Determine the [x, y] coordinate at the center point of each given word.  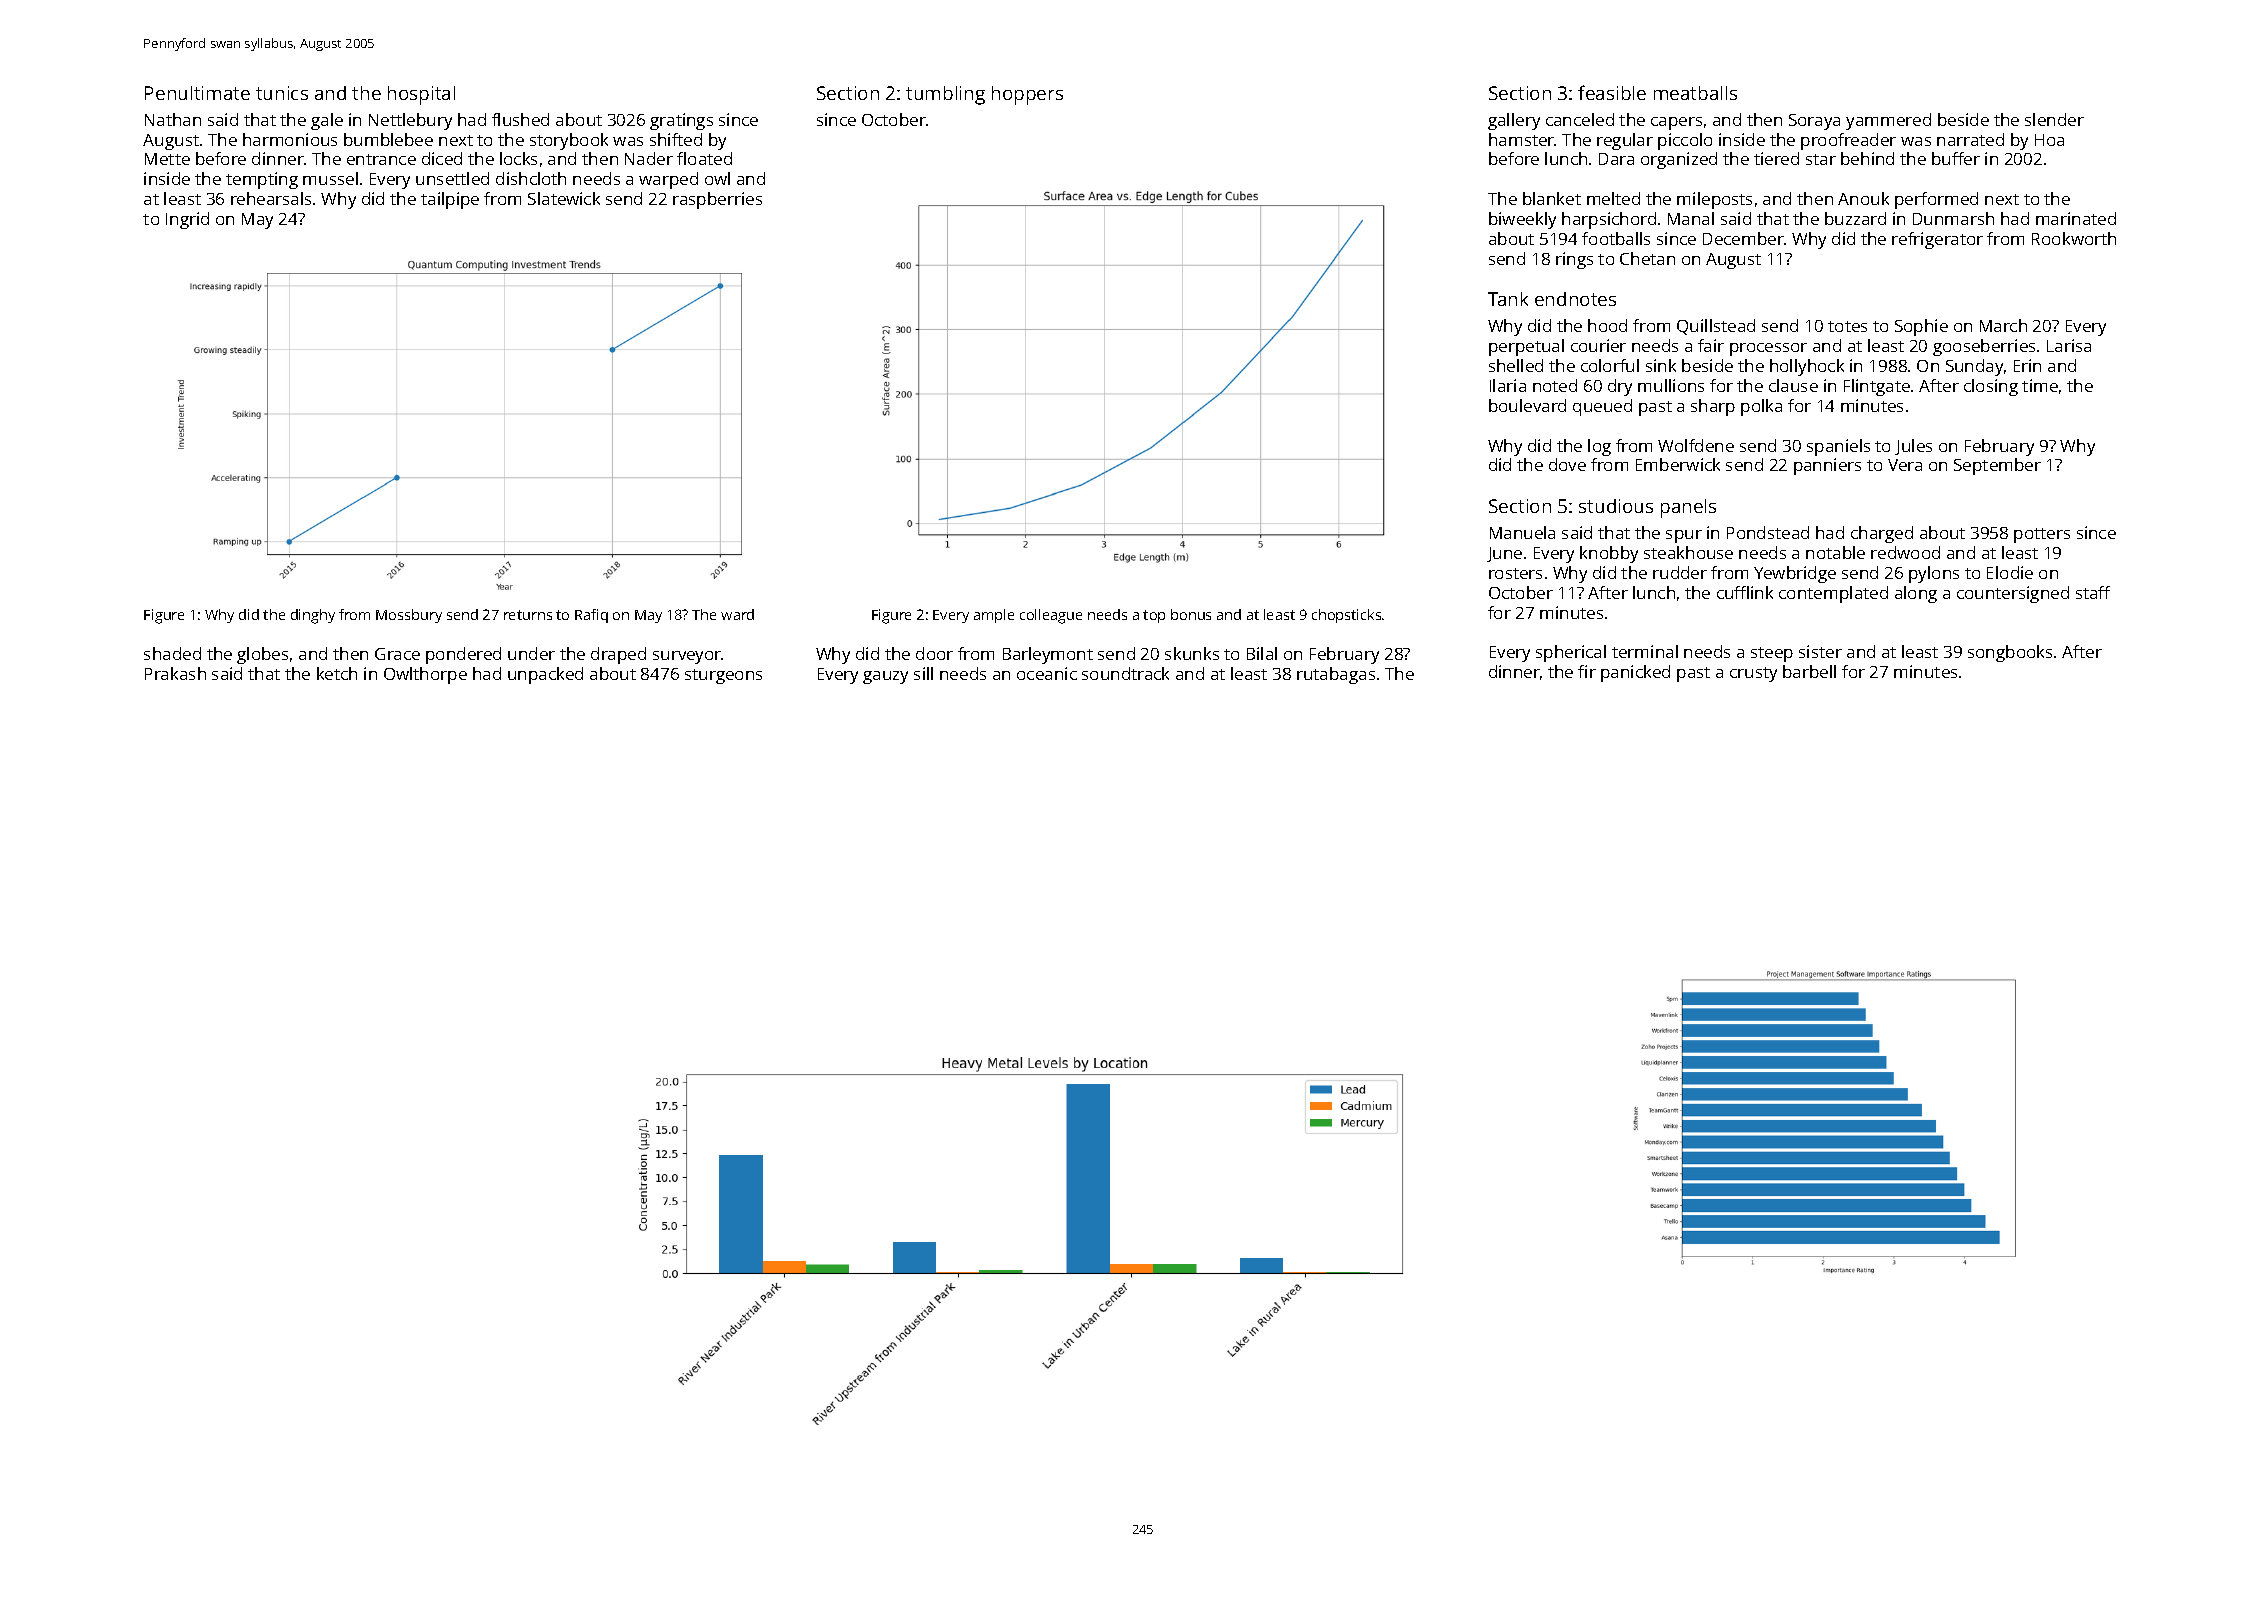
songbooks [2010, 653]
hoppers [1027, 95]
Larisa [2069, 345]
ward [737, 614]
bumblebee [388, 139]
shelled [1516, 365]
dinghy [313, 616]
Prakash [175, 673]
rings [1574, 260]
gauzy [885, 677]
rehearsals [271, 198]
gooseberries [1984, 347]
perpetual [1526, 347]
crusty [1753, 674]
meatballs [1695, 93]
